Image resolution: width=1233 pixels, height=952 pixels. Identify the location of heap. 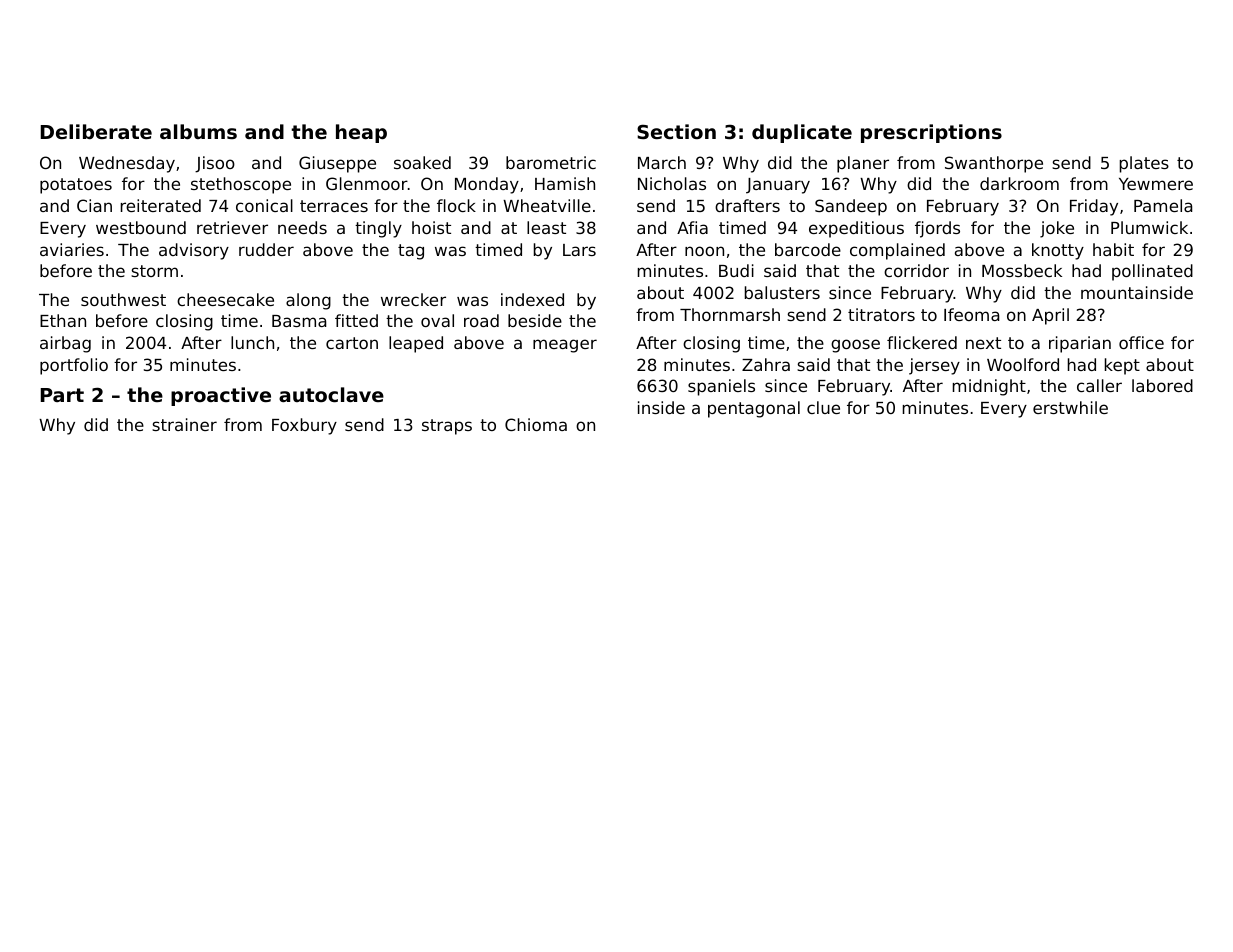
(361, 133).
